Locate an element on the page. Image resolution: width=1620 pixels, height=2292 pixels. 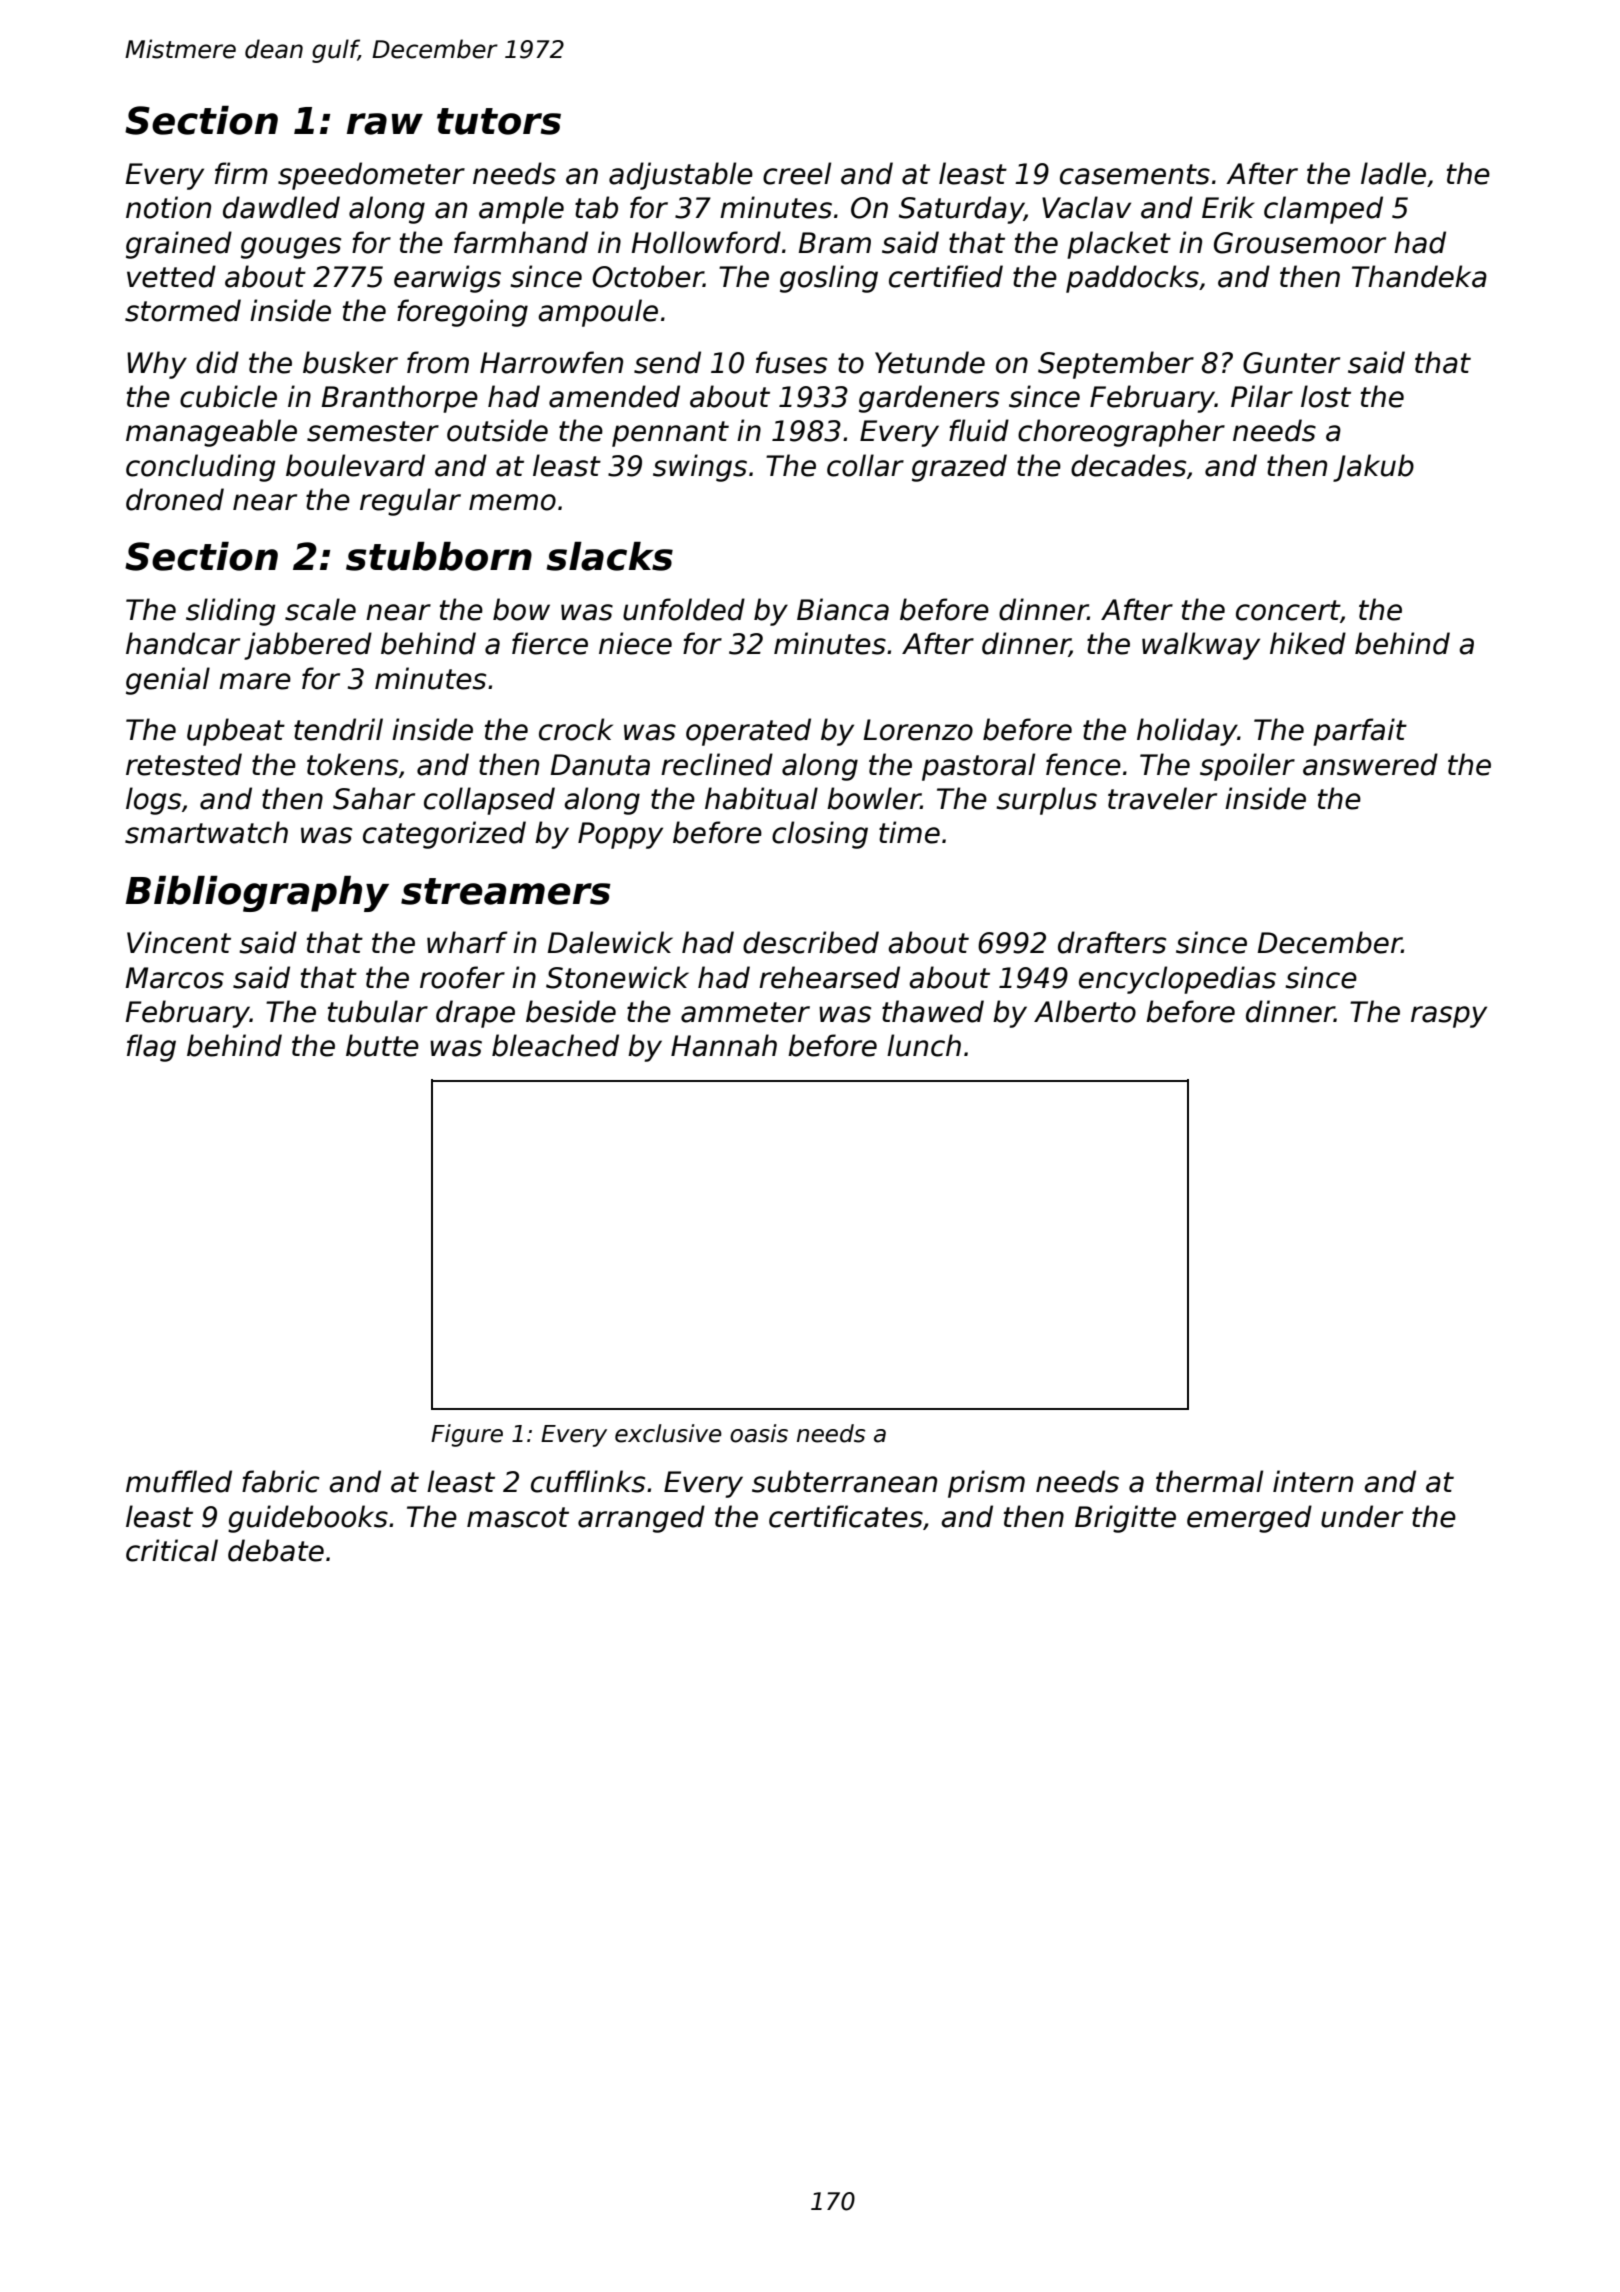
ladle is located at coordinates (1393, 173).
